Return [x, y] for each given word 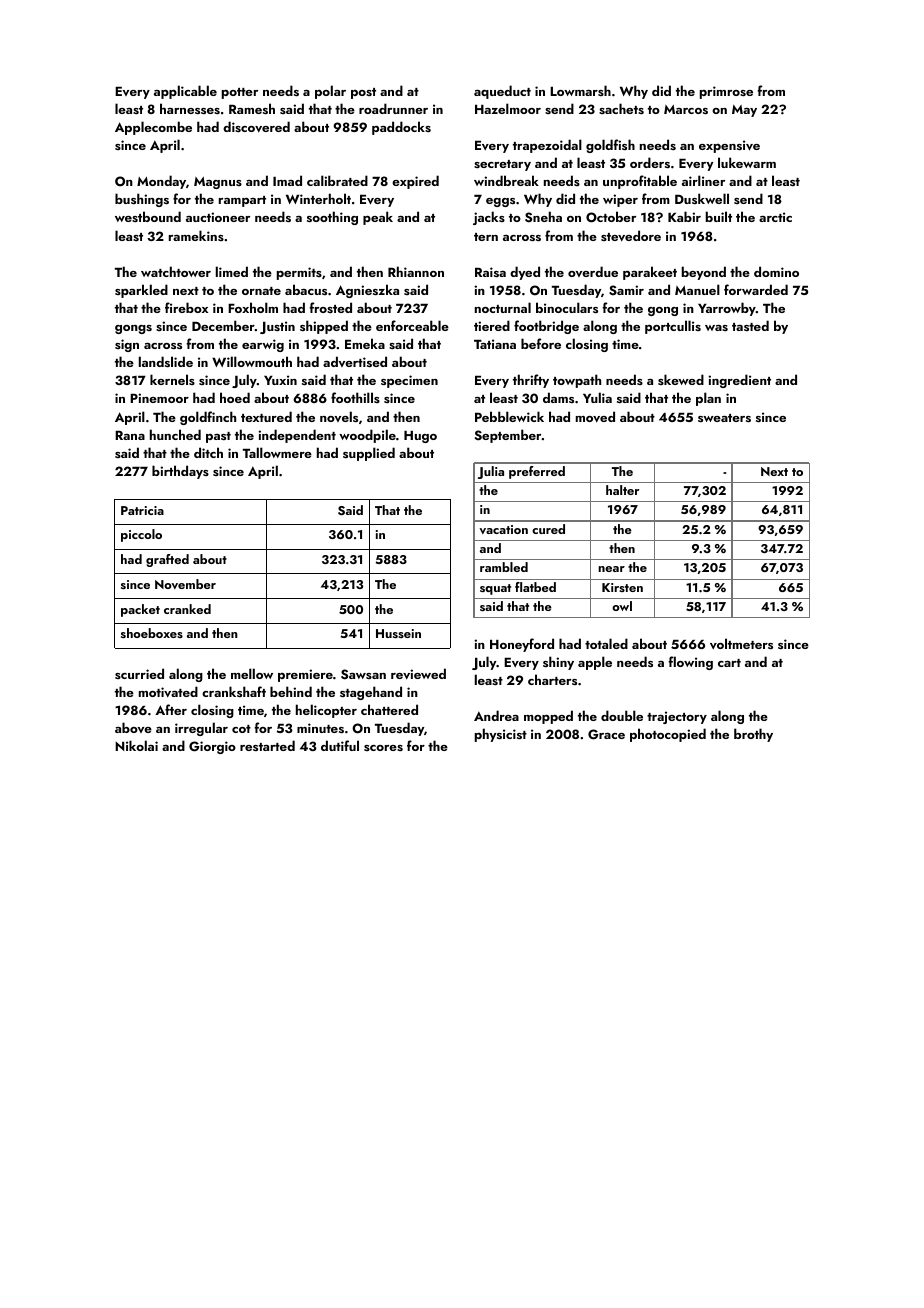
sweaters [724, 418]
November [185, 584]
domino [776, 271]
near [611, 569]
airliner [703, 180]
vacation [503, 529]
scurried [139, 673]
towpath [577, 381]
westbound [148, 216]
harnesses [190, 108]
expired [415, 182]
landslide [166, 361]
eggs [500, 202]
